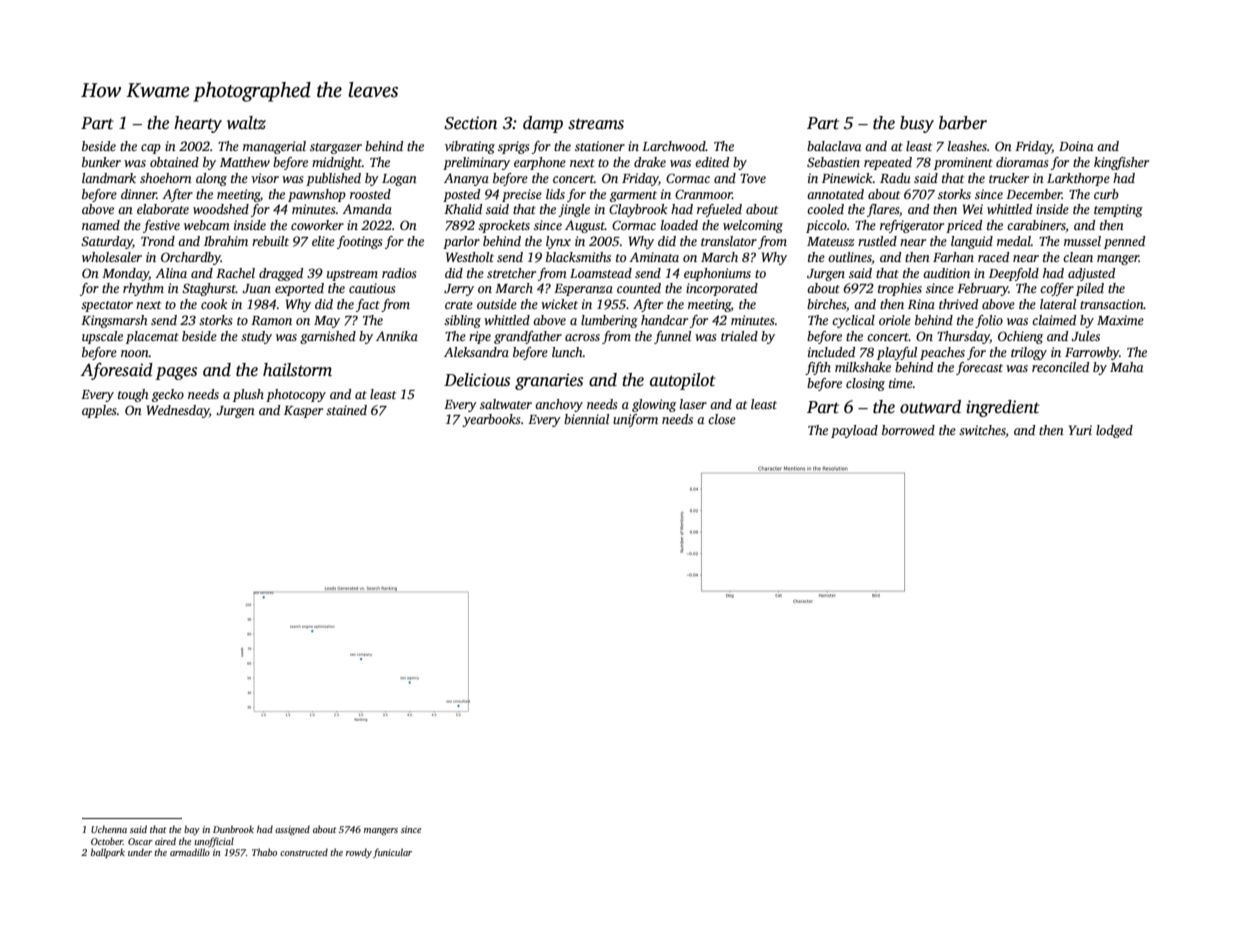  Describe the element at coordinates (109, 829) in the screenshot. I see `Uchenna` at that location.
